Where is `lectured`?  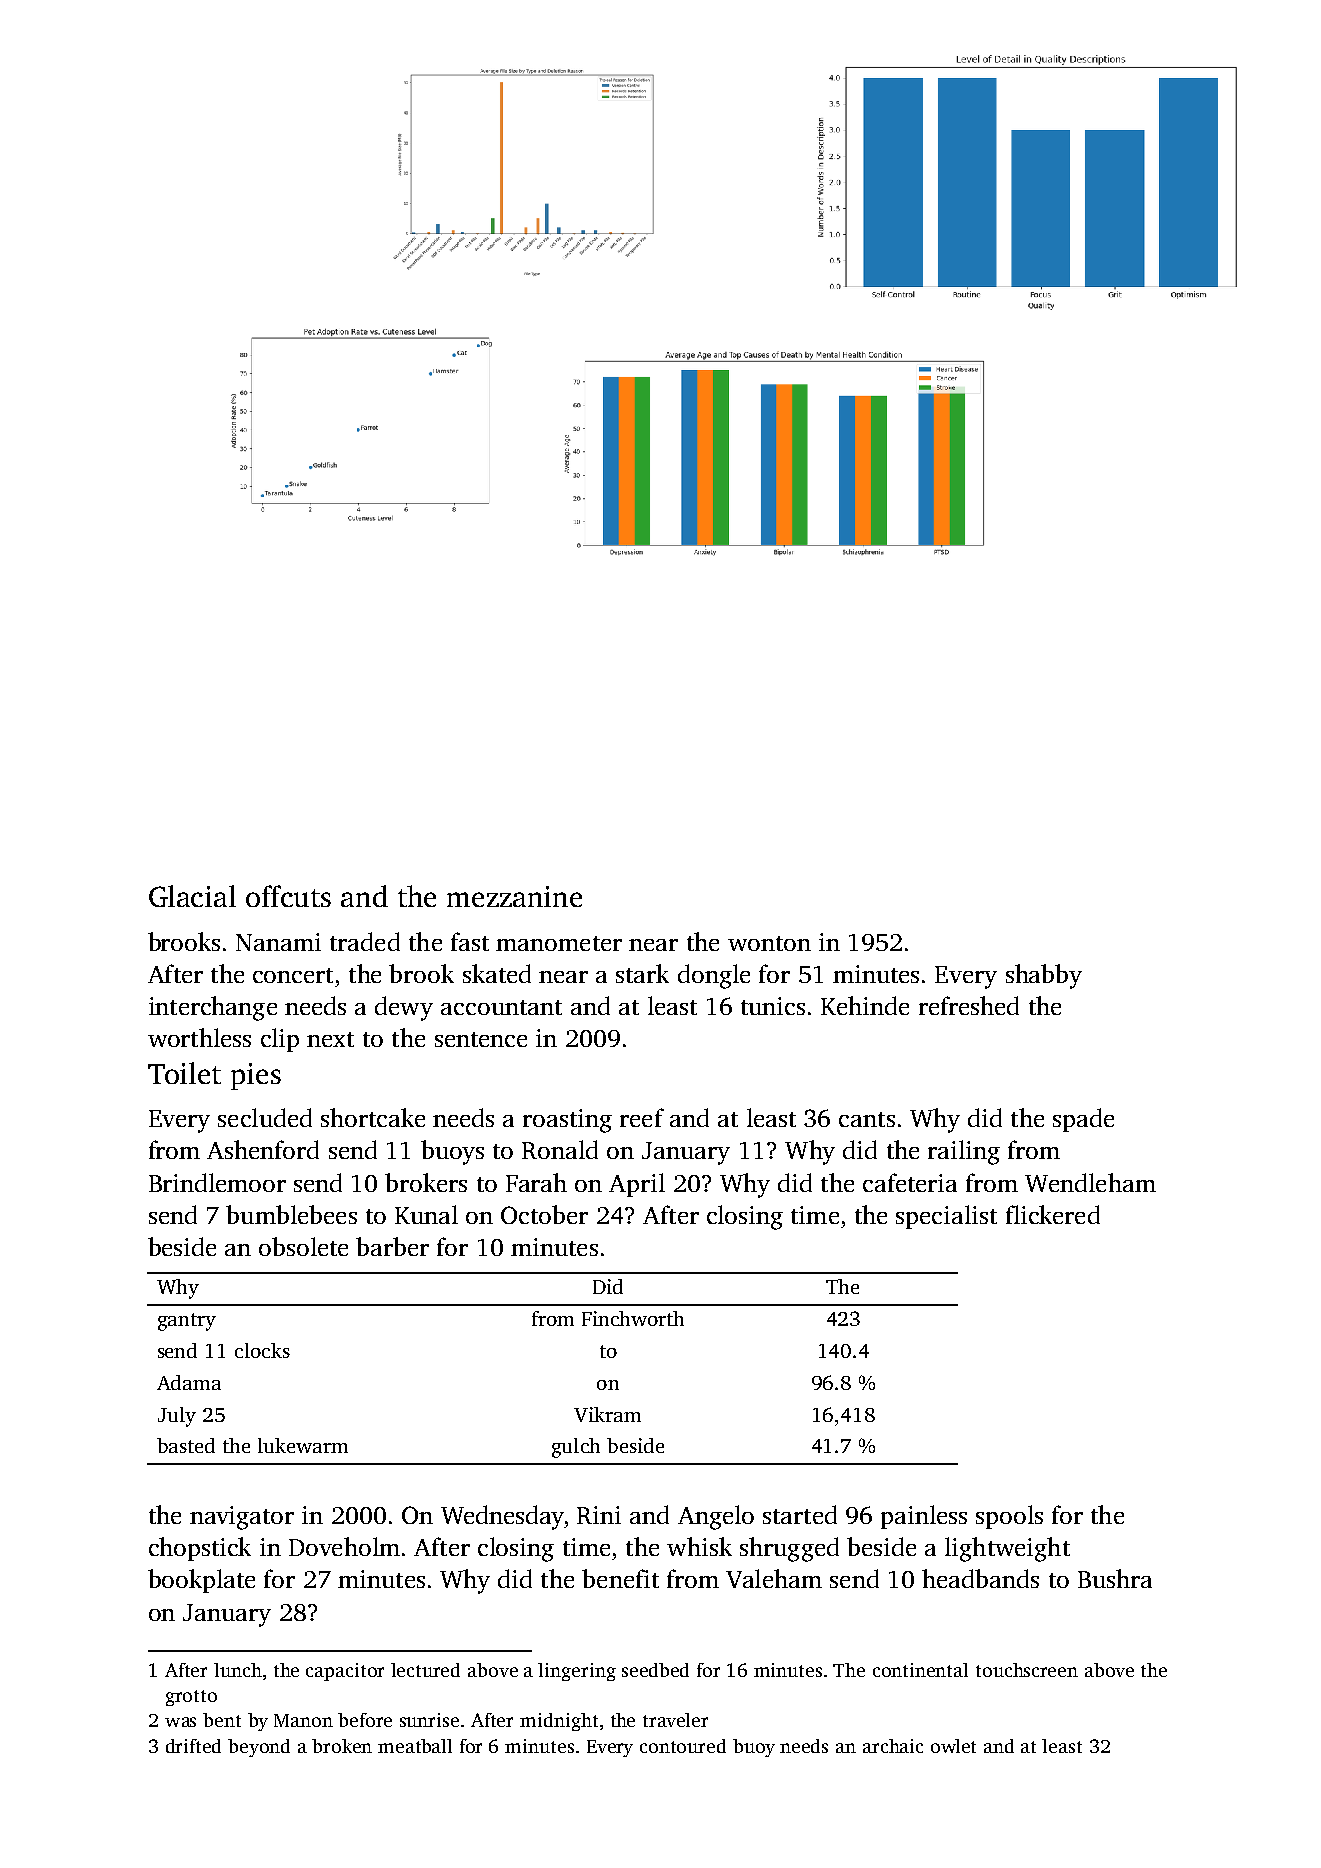
lectured is located at coordinates (425, 1670).
